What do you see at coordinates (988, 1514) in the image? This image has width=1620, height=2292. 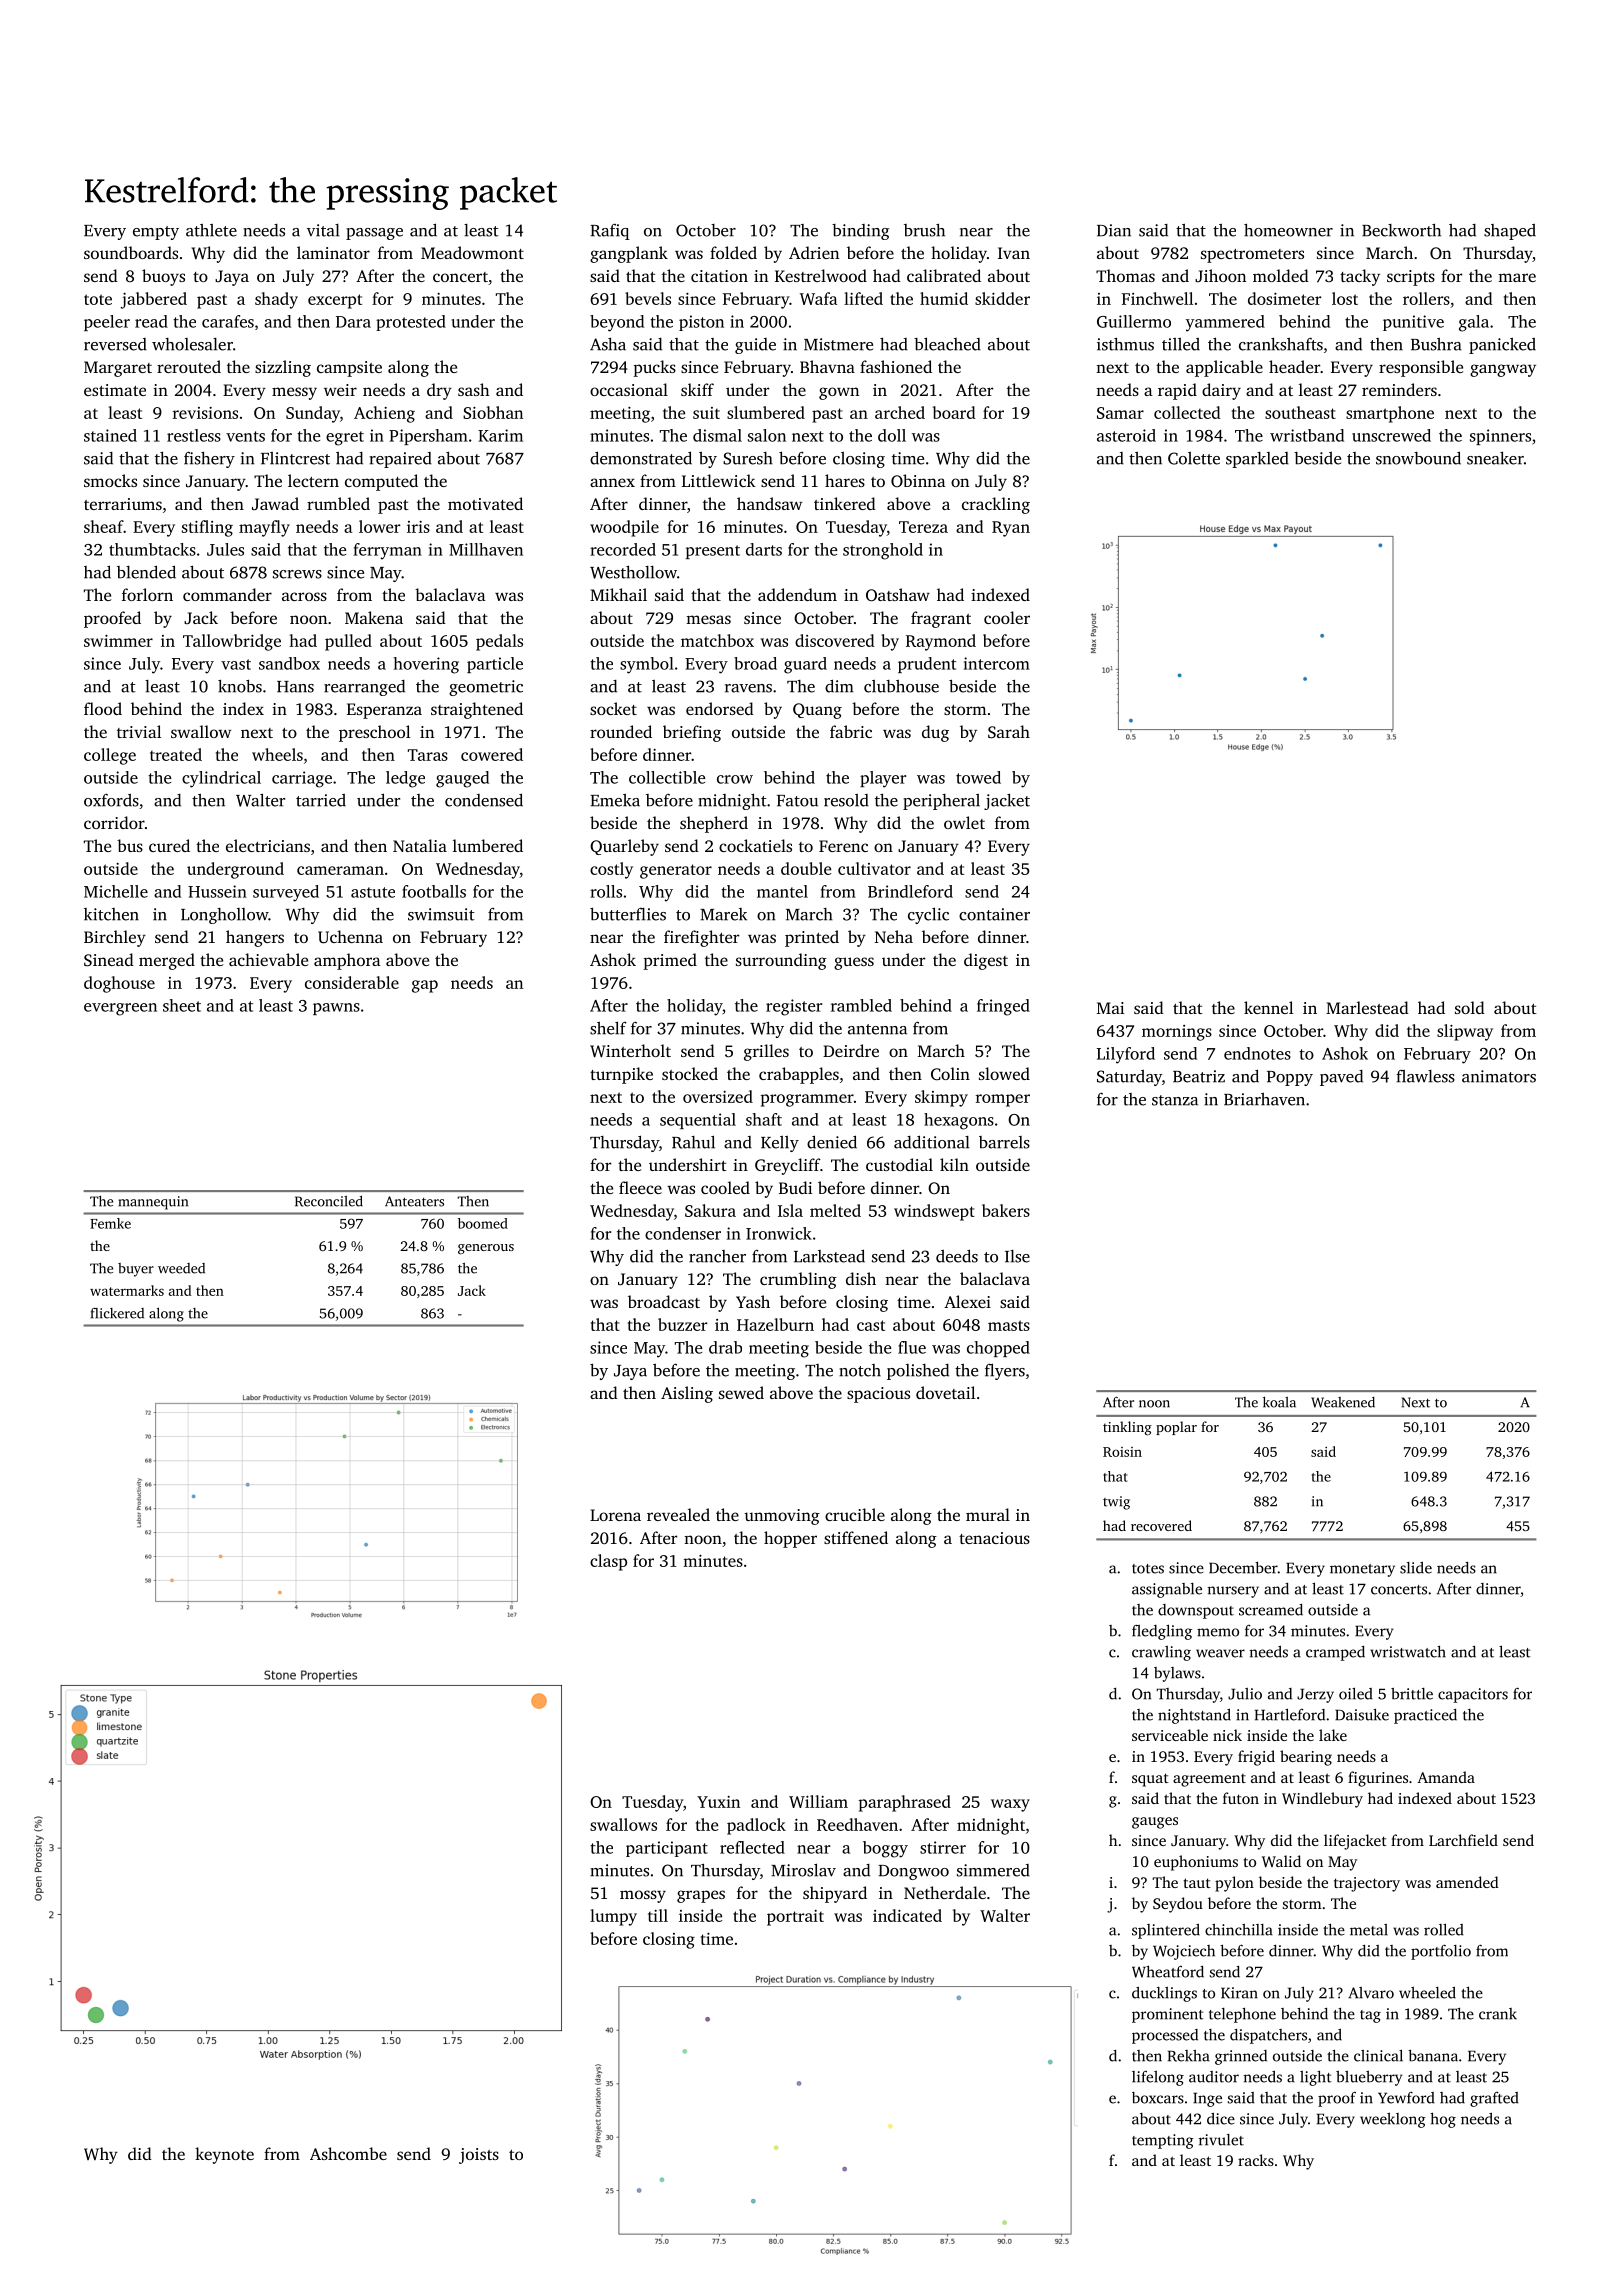 I see `mural` at bounding box center [988, 1514].
